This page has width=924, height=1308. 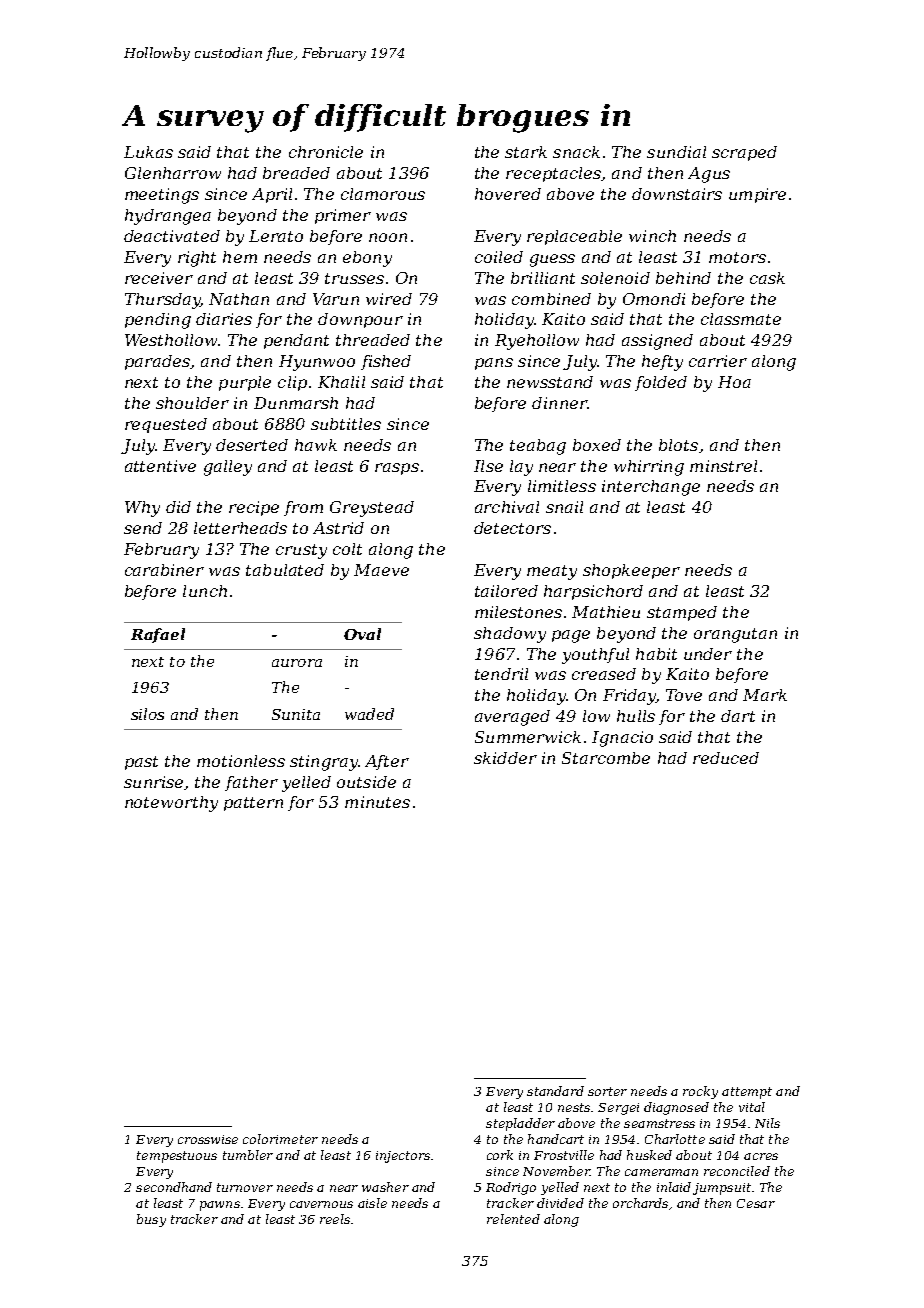 What do you see at coordinates (296, 714) in the page?
I see `Sunita` at bounding box center [296, 714].
